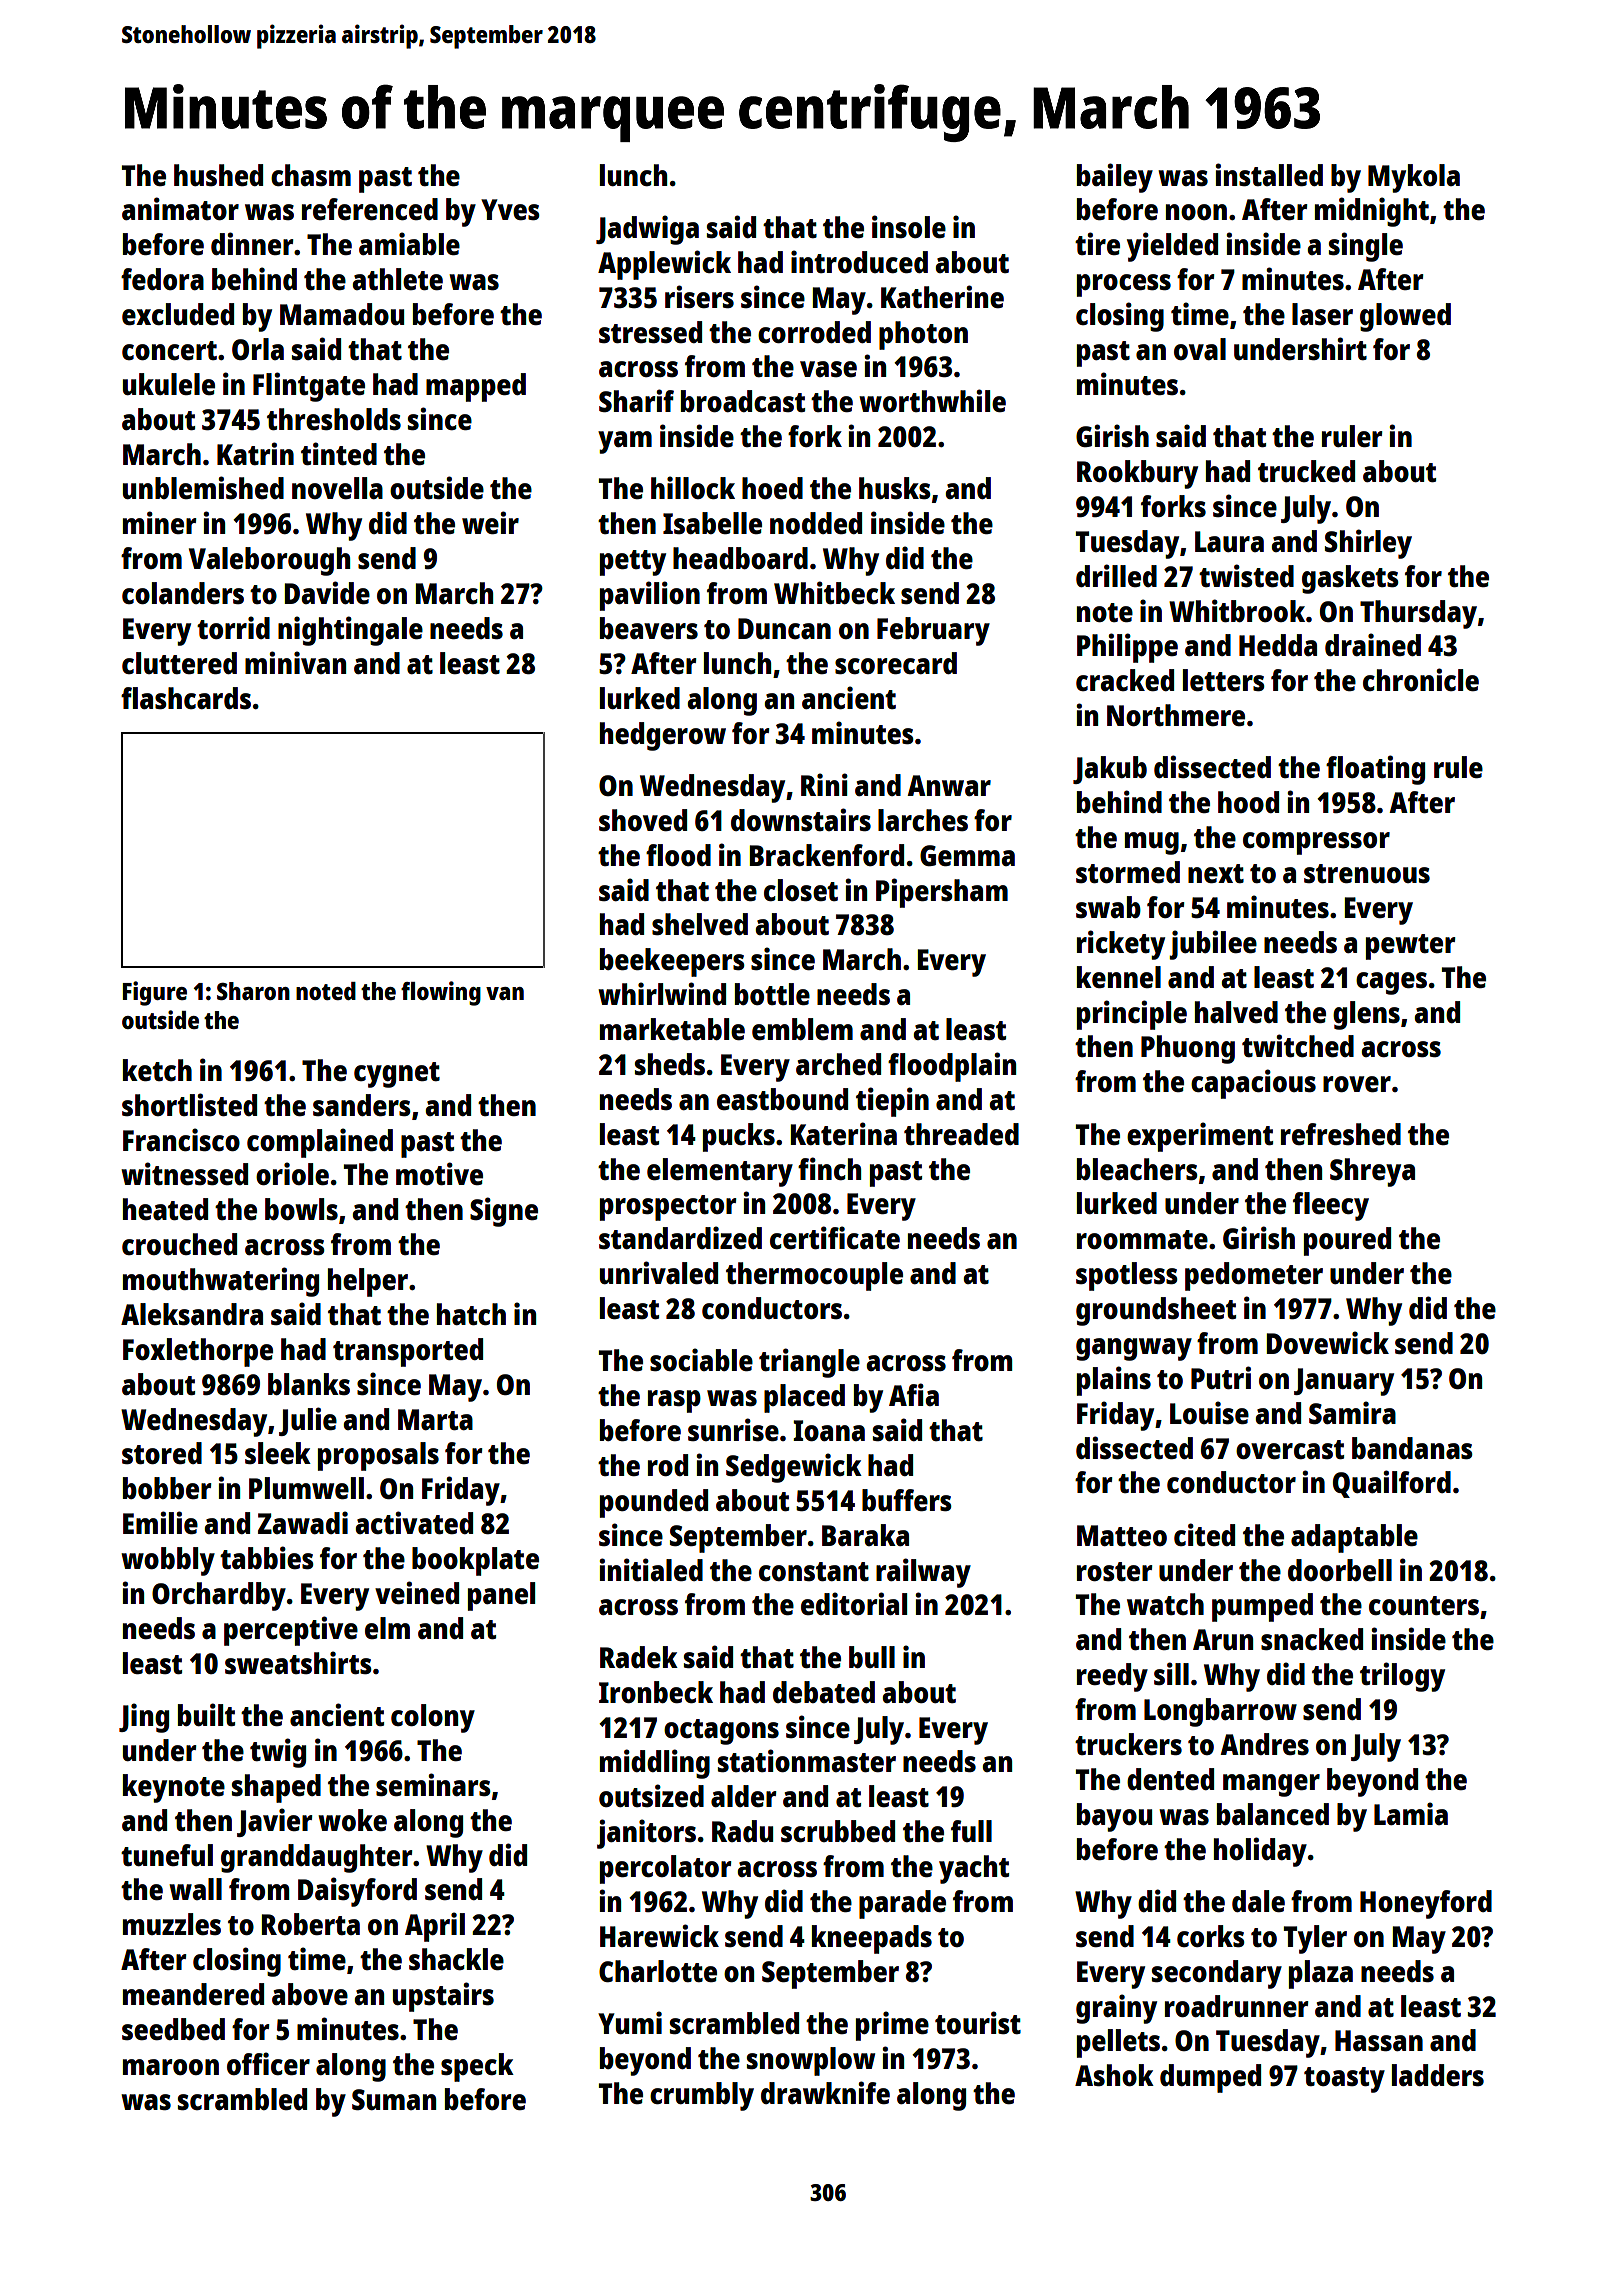 The image size is (1620, 2292). I want to click on Shirley, so click(1368, 544).
